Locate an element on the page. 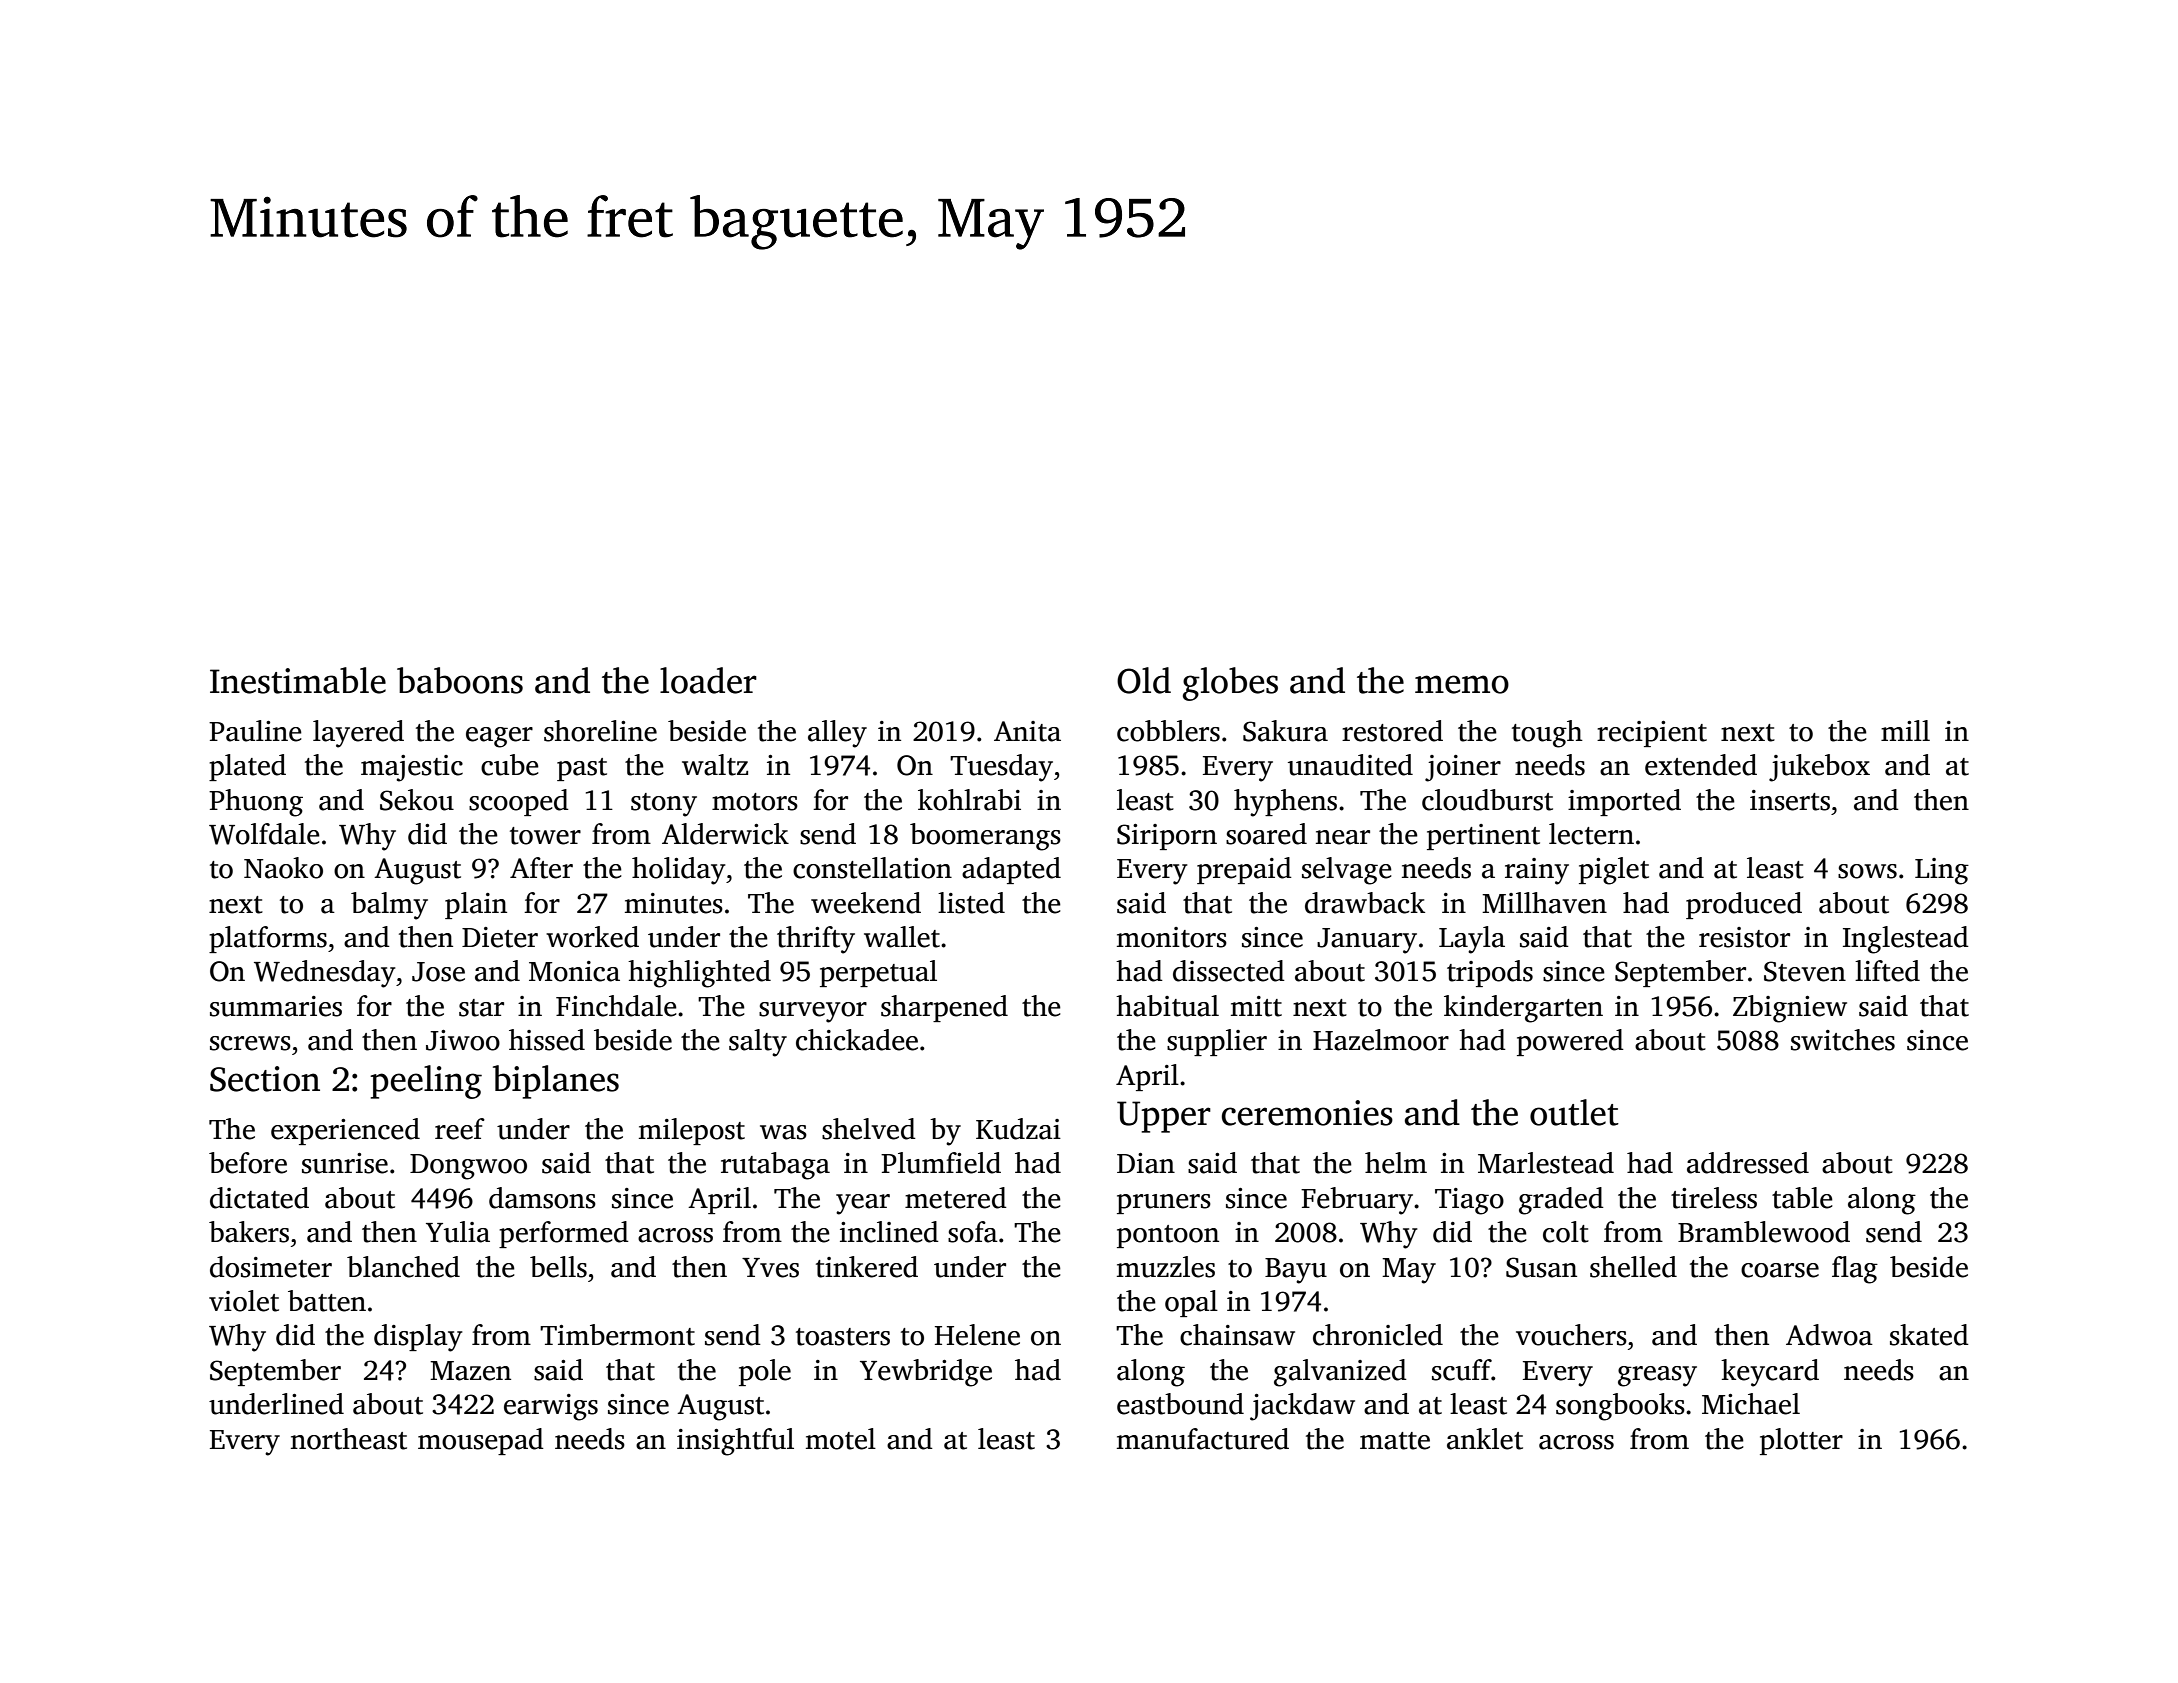 Image resolution: width=2178 pixels, height=1683 pixels. Mazen is located at coordinates (470, 1371).
